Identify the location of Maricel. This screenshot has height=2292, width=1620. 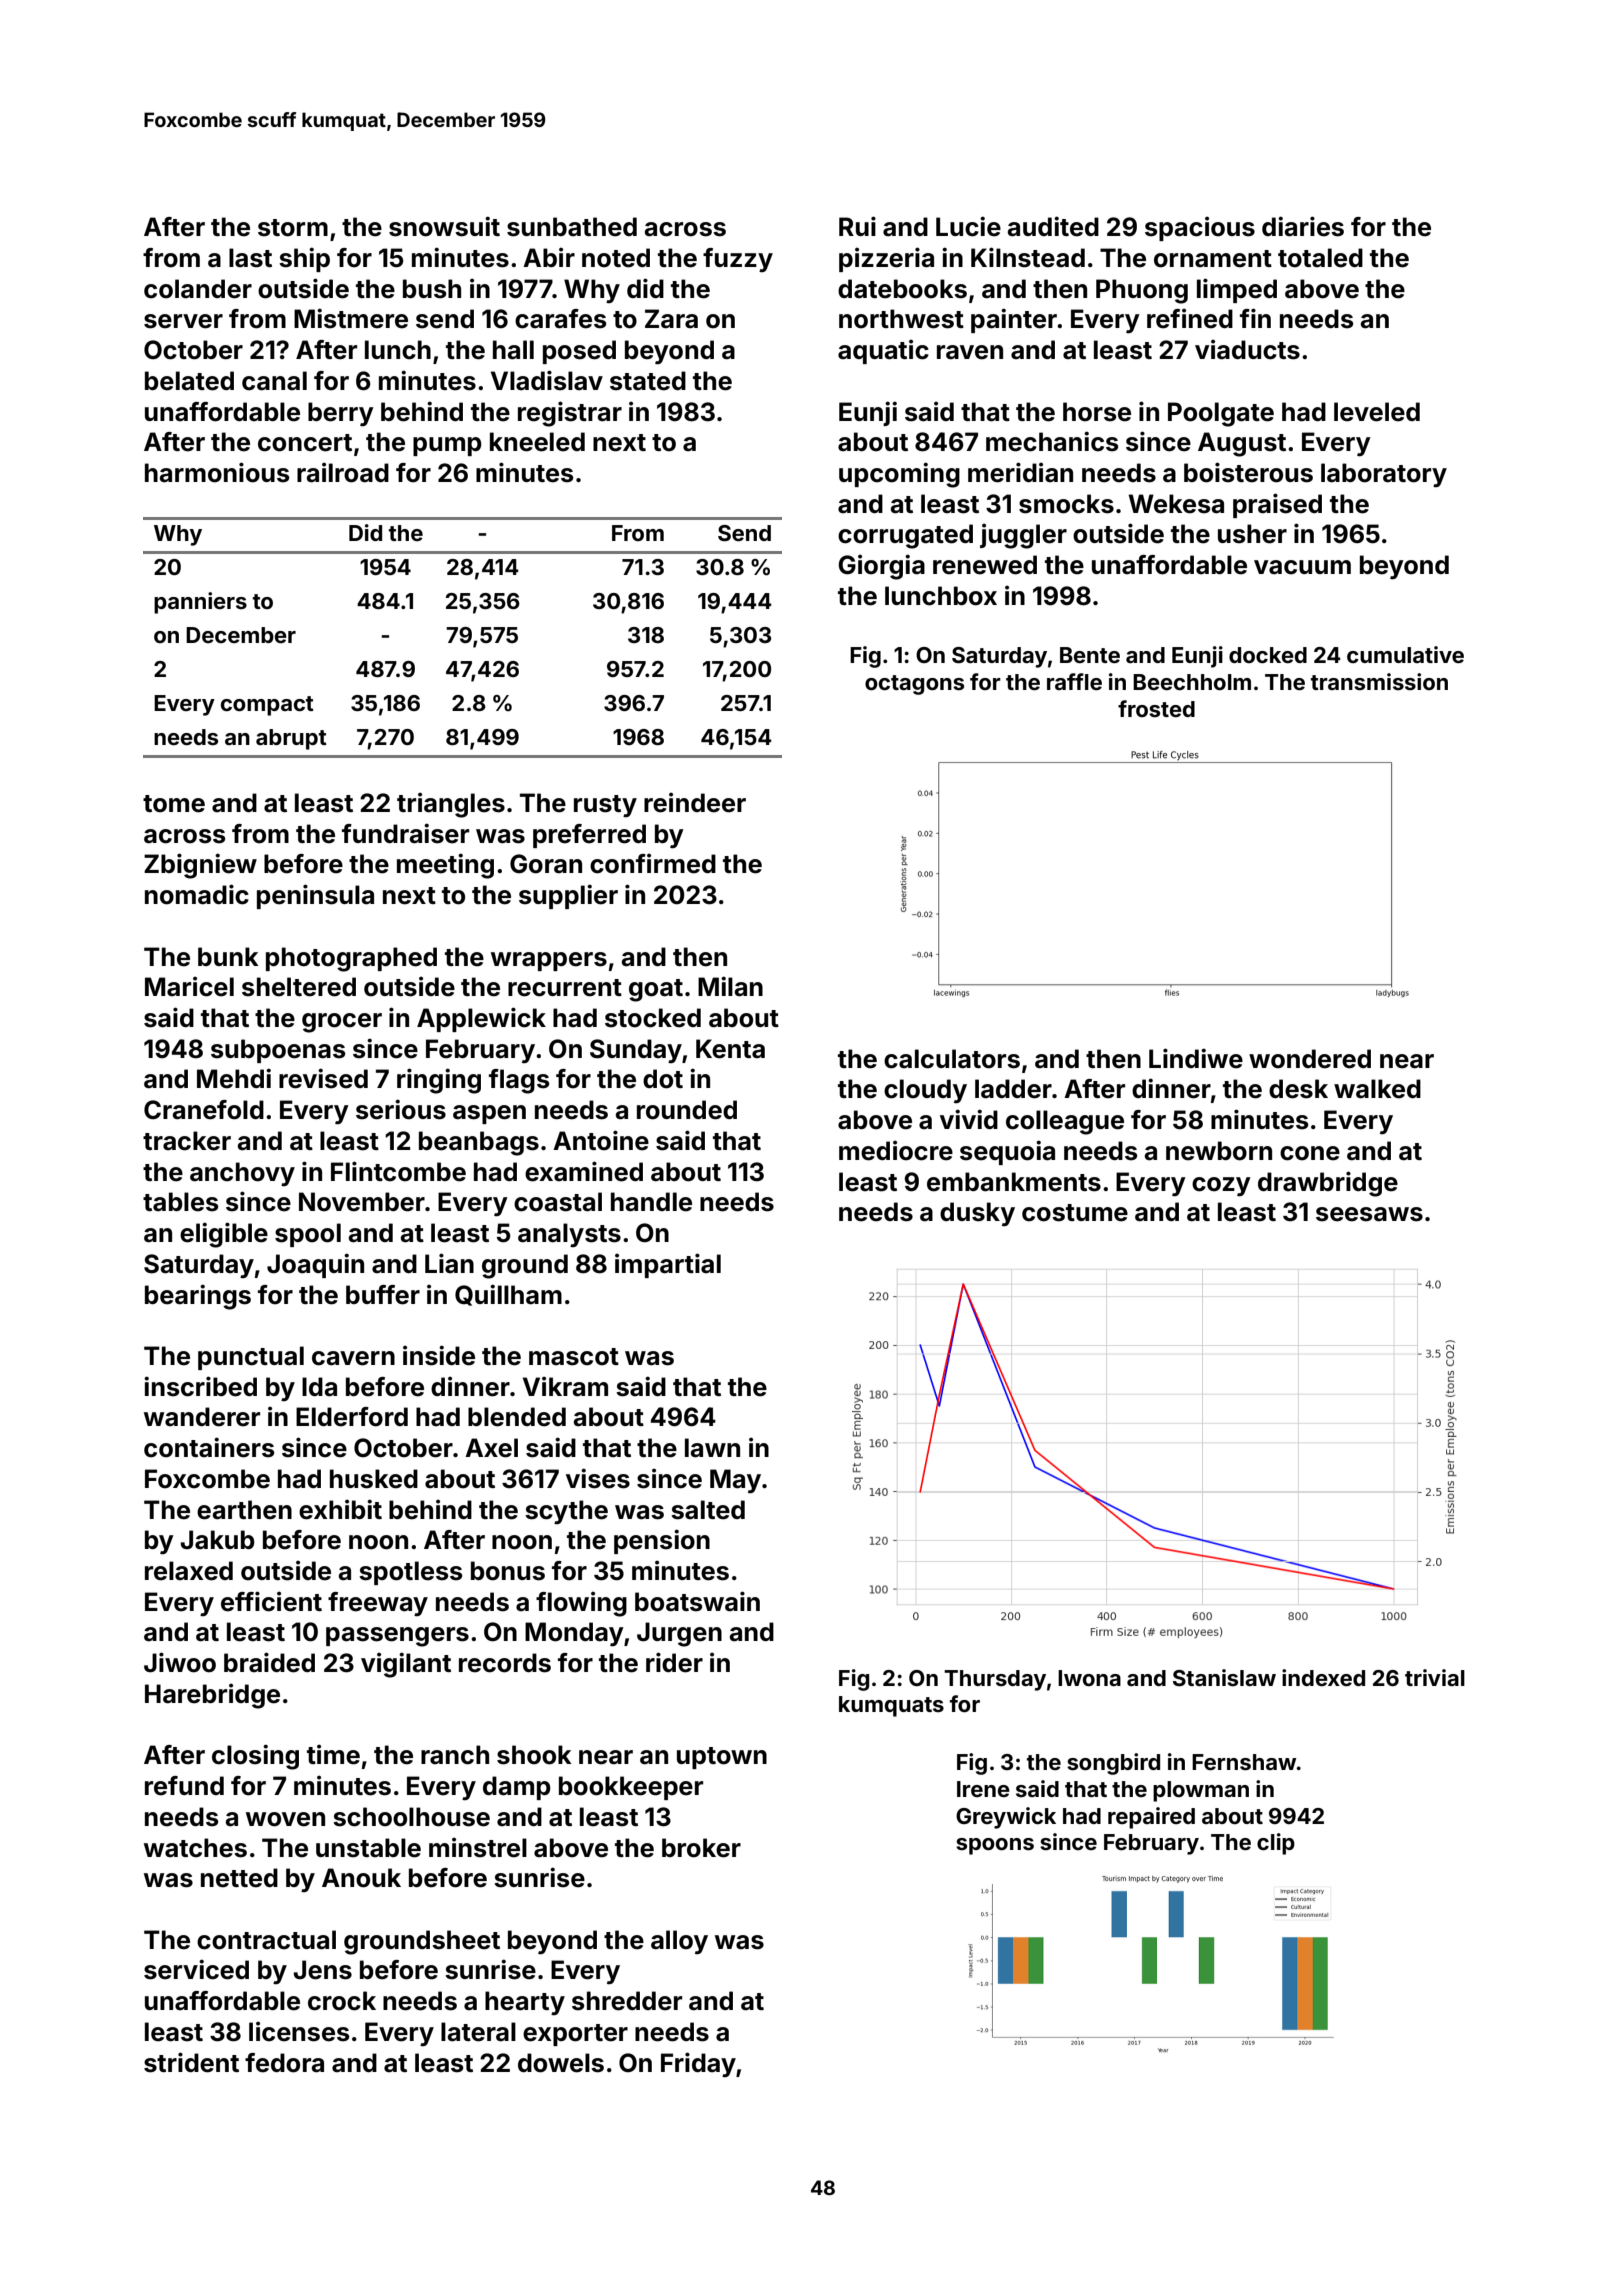
(189, 986).
